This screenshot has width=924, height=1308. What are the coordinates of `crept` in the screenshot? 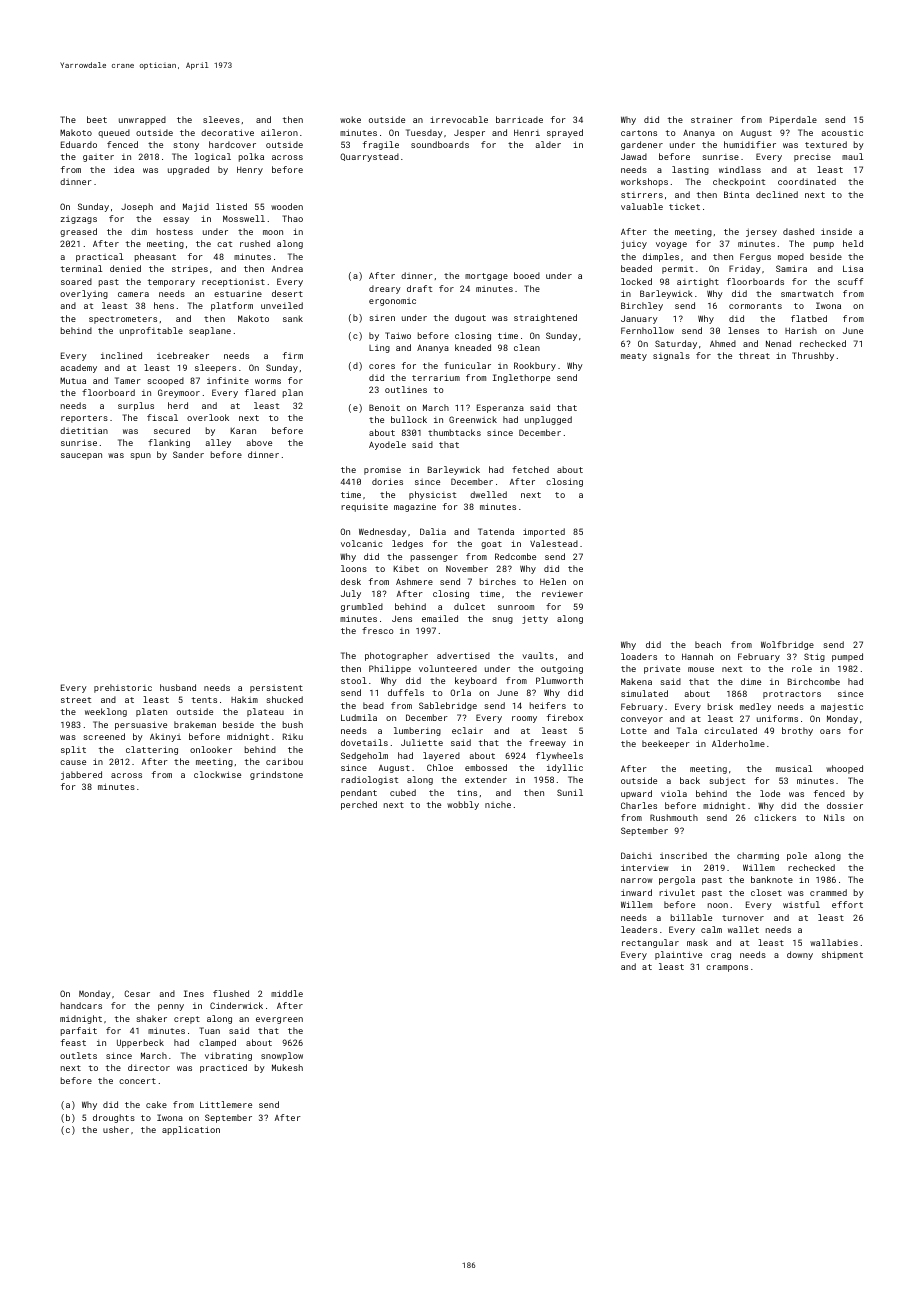 It's located at (187, 1020).
